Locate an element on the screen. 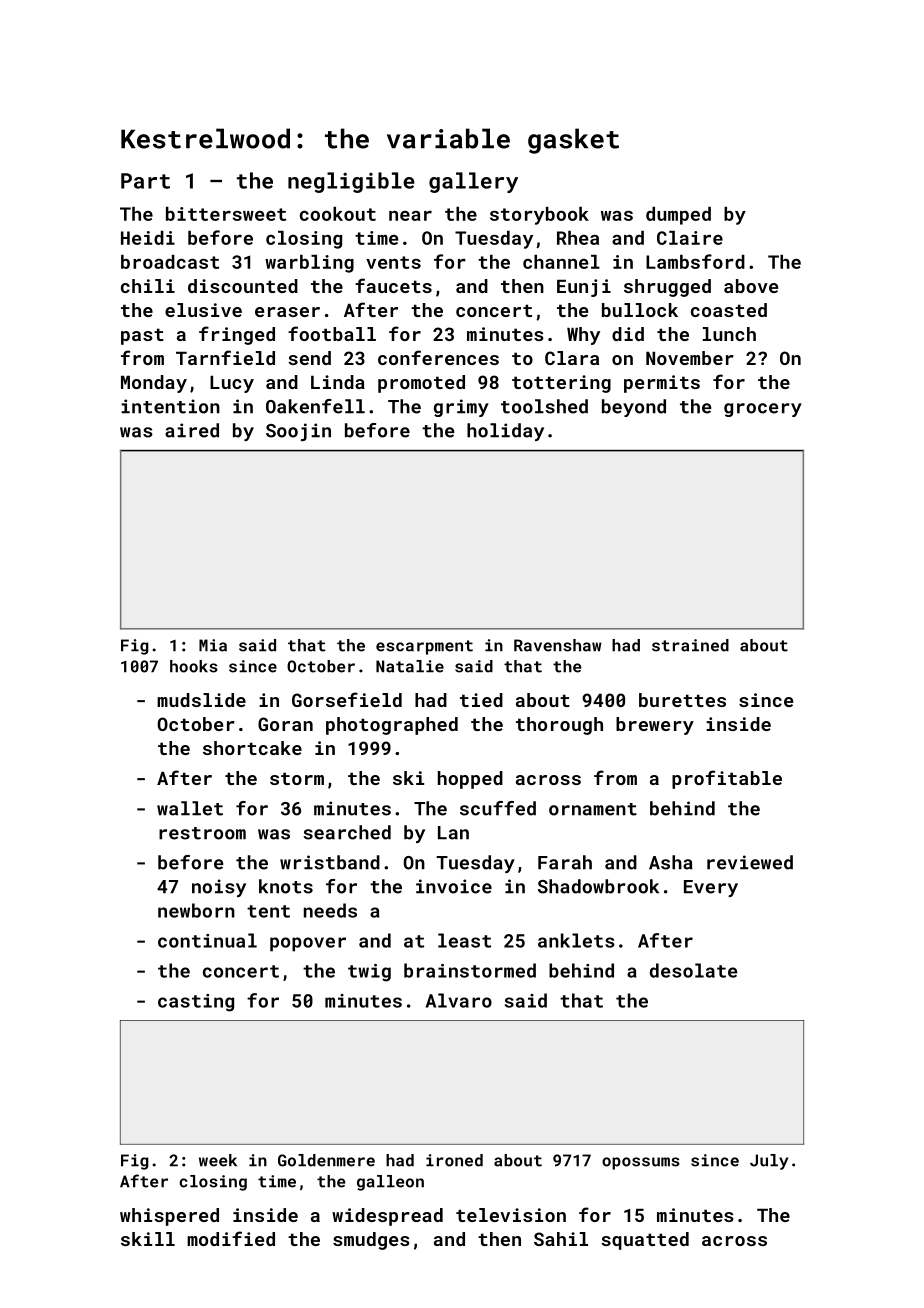 This screenshot has width=924, height=1308. Lambsford is located at coordinates (695, 261).
